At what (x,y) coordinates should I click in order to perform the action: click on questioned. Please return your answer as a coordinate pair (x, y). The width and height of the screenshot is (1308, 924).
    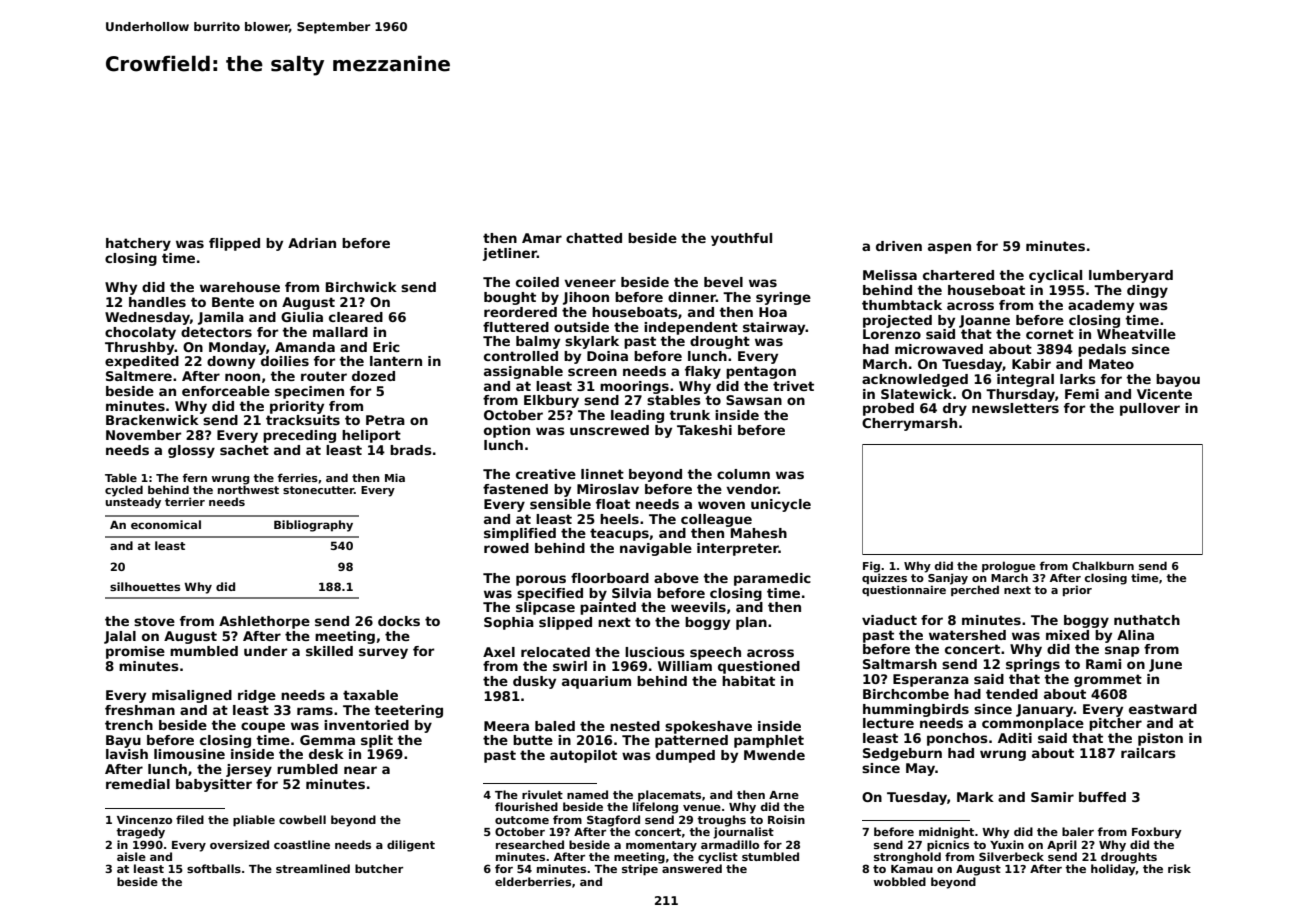
    Looking at the image, I should click on (759, 667).
